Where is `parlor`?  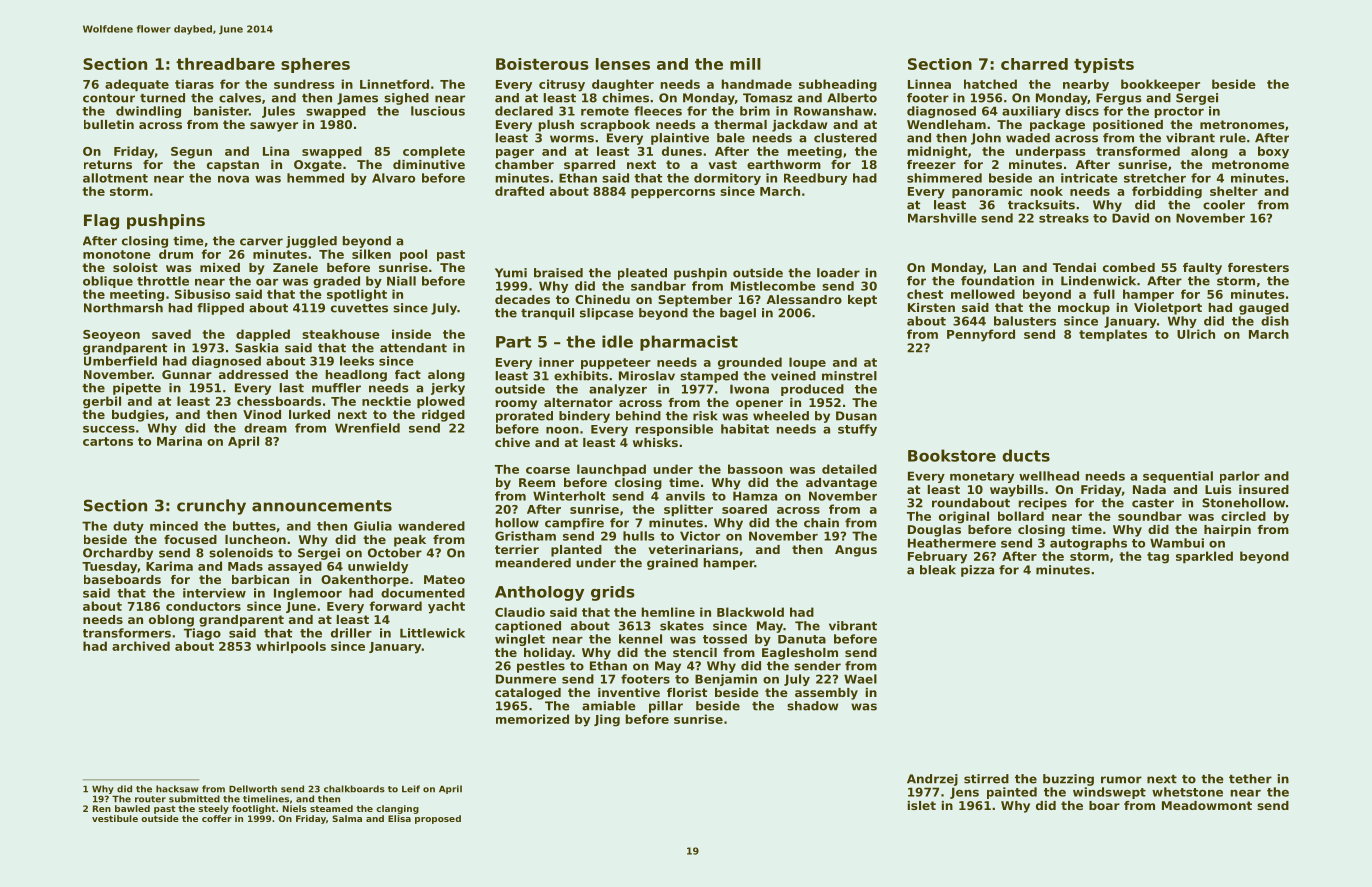
parlor is located at coordinates (1240, 477).
